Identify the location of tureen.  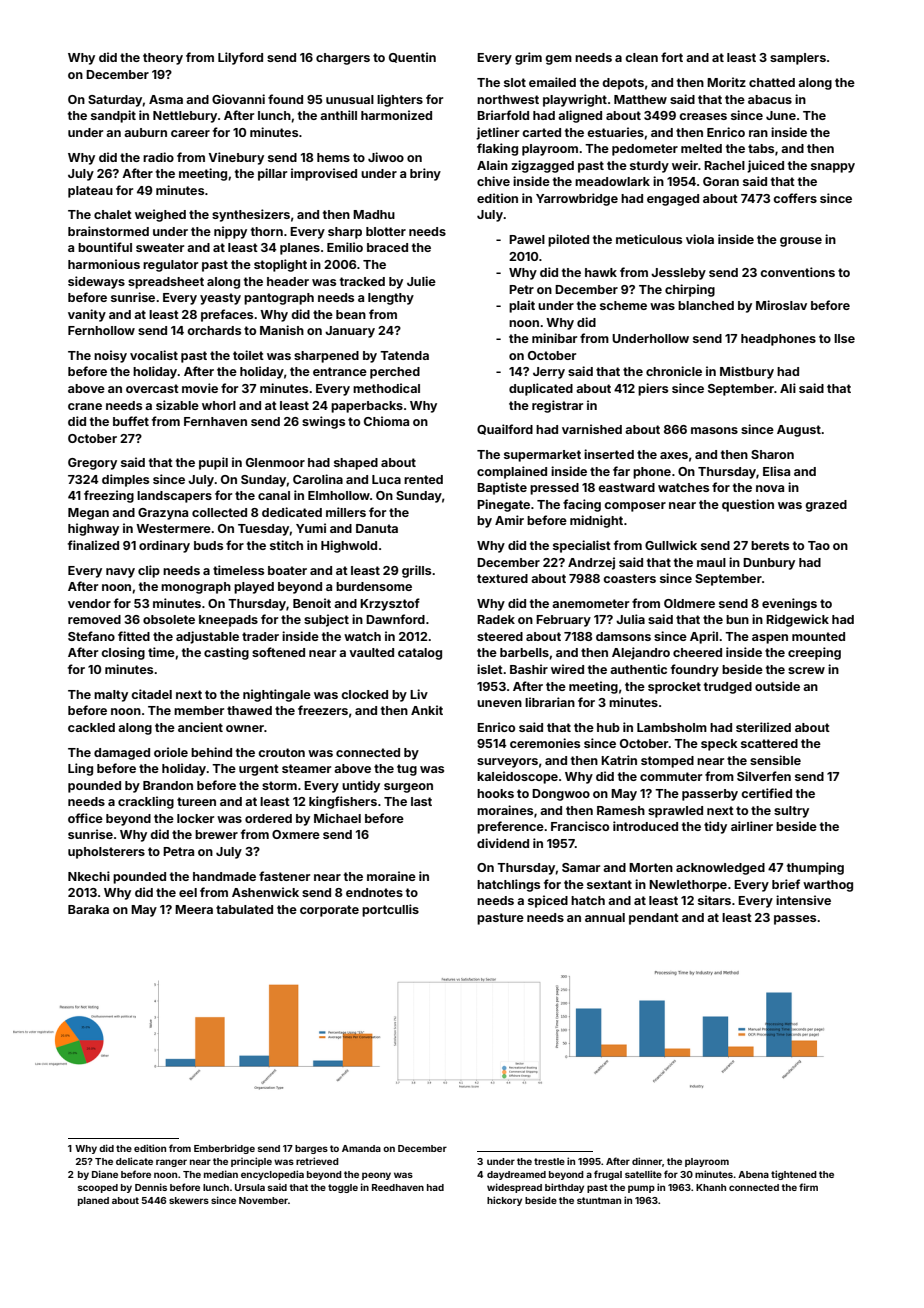
(196, 801).
